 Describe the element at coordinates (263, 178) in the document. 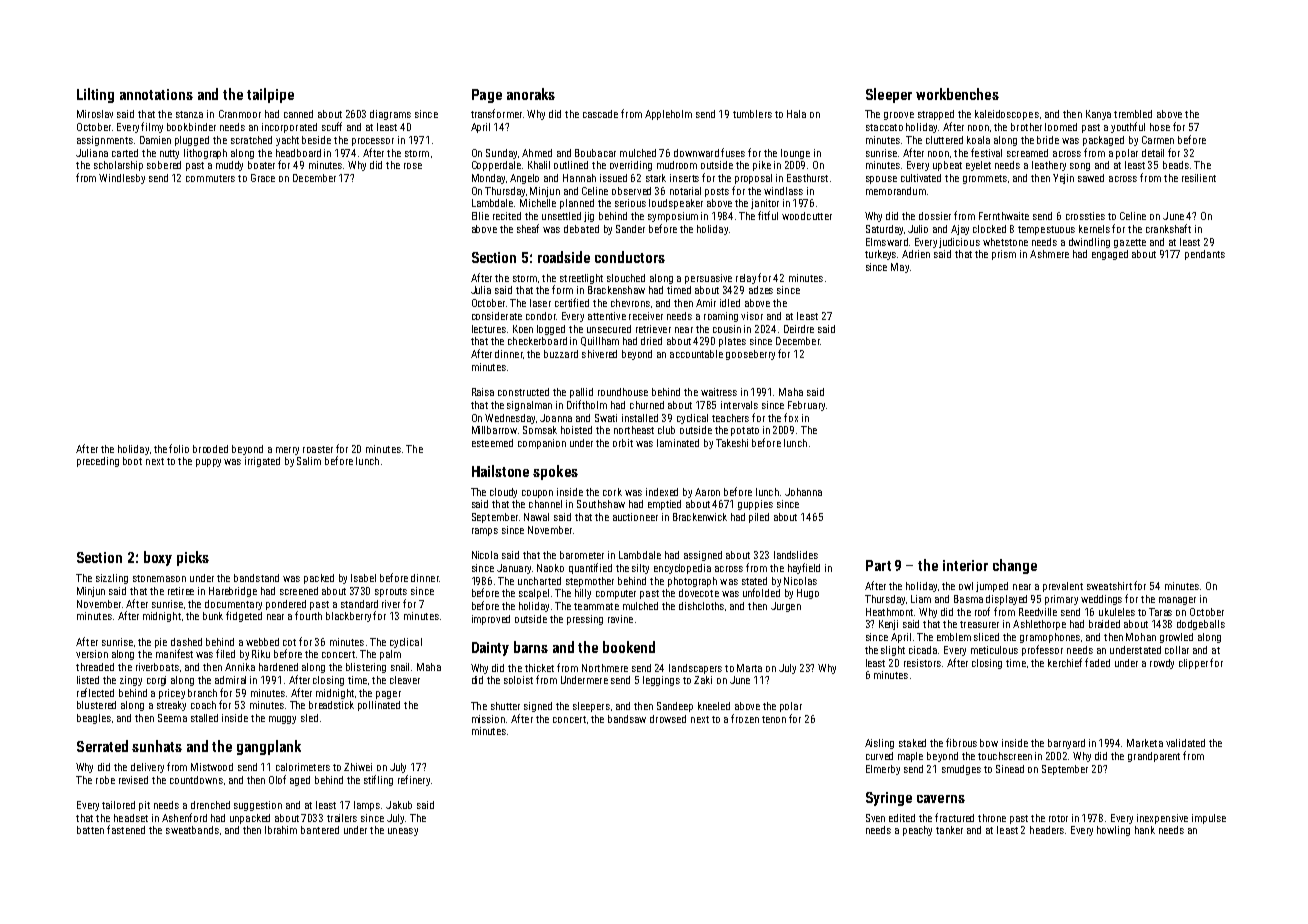

I see `Grace` at that location.
